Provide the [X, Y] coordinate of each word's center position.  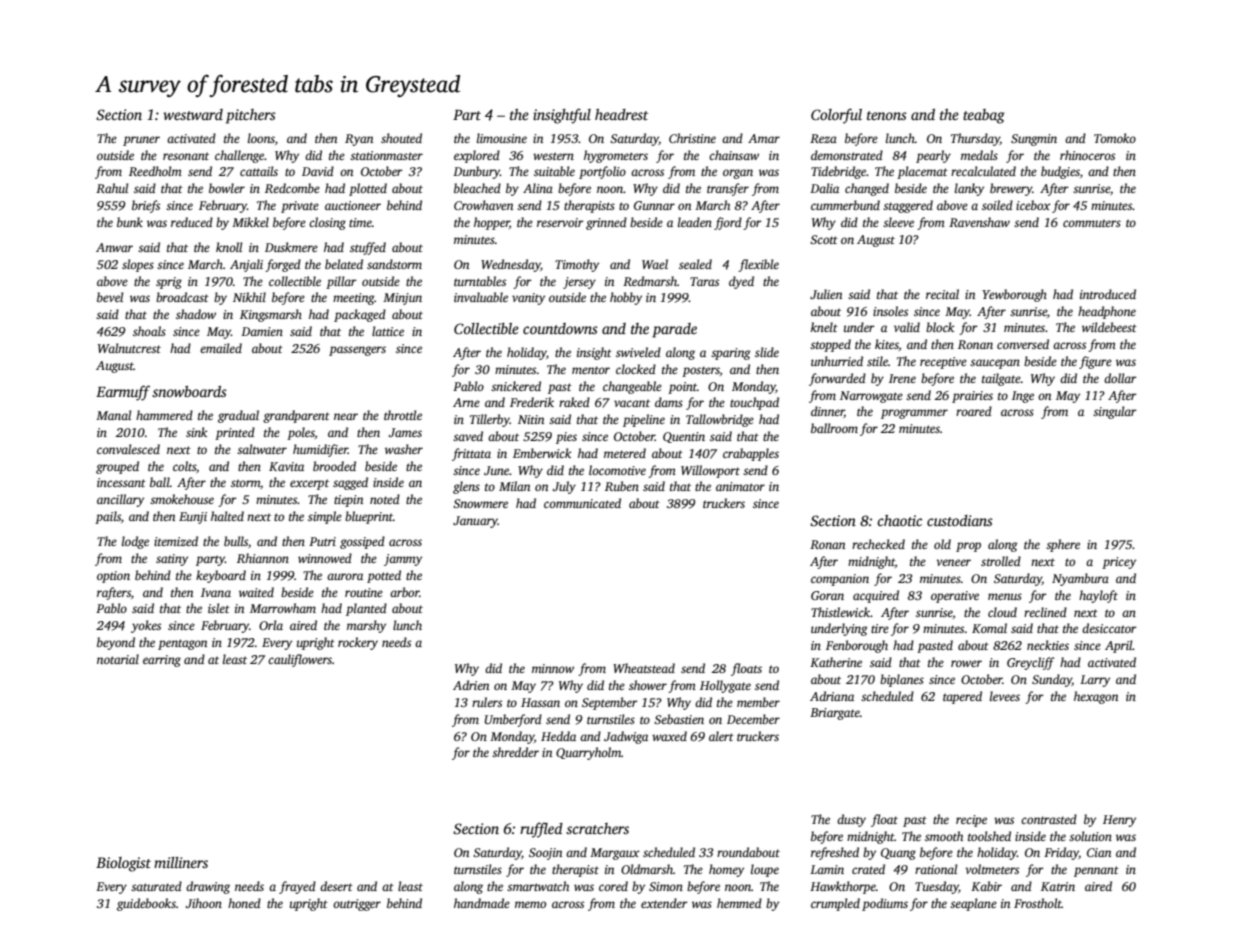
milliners [181, 862]
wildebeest [1109, 327]
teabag [984, 116]
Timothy [577, 265]
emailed [221, 348]
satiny [172, 560]
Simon [666, 886]
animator [740, 486]
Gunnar [654, 205]
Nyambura [1080, 579]
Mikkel [250, 222]
